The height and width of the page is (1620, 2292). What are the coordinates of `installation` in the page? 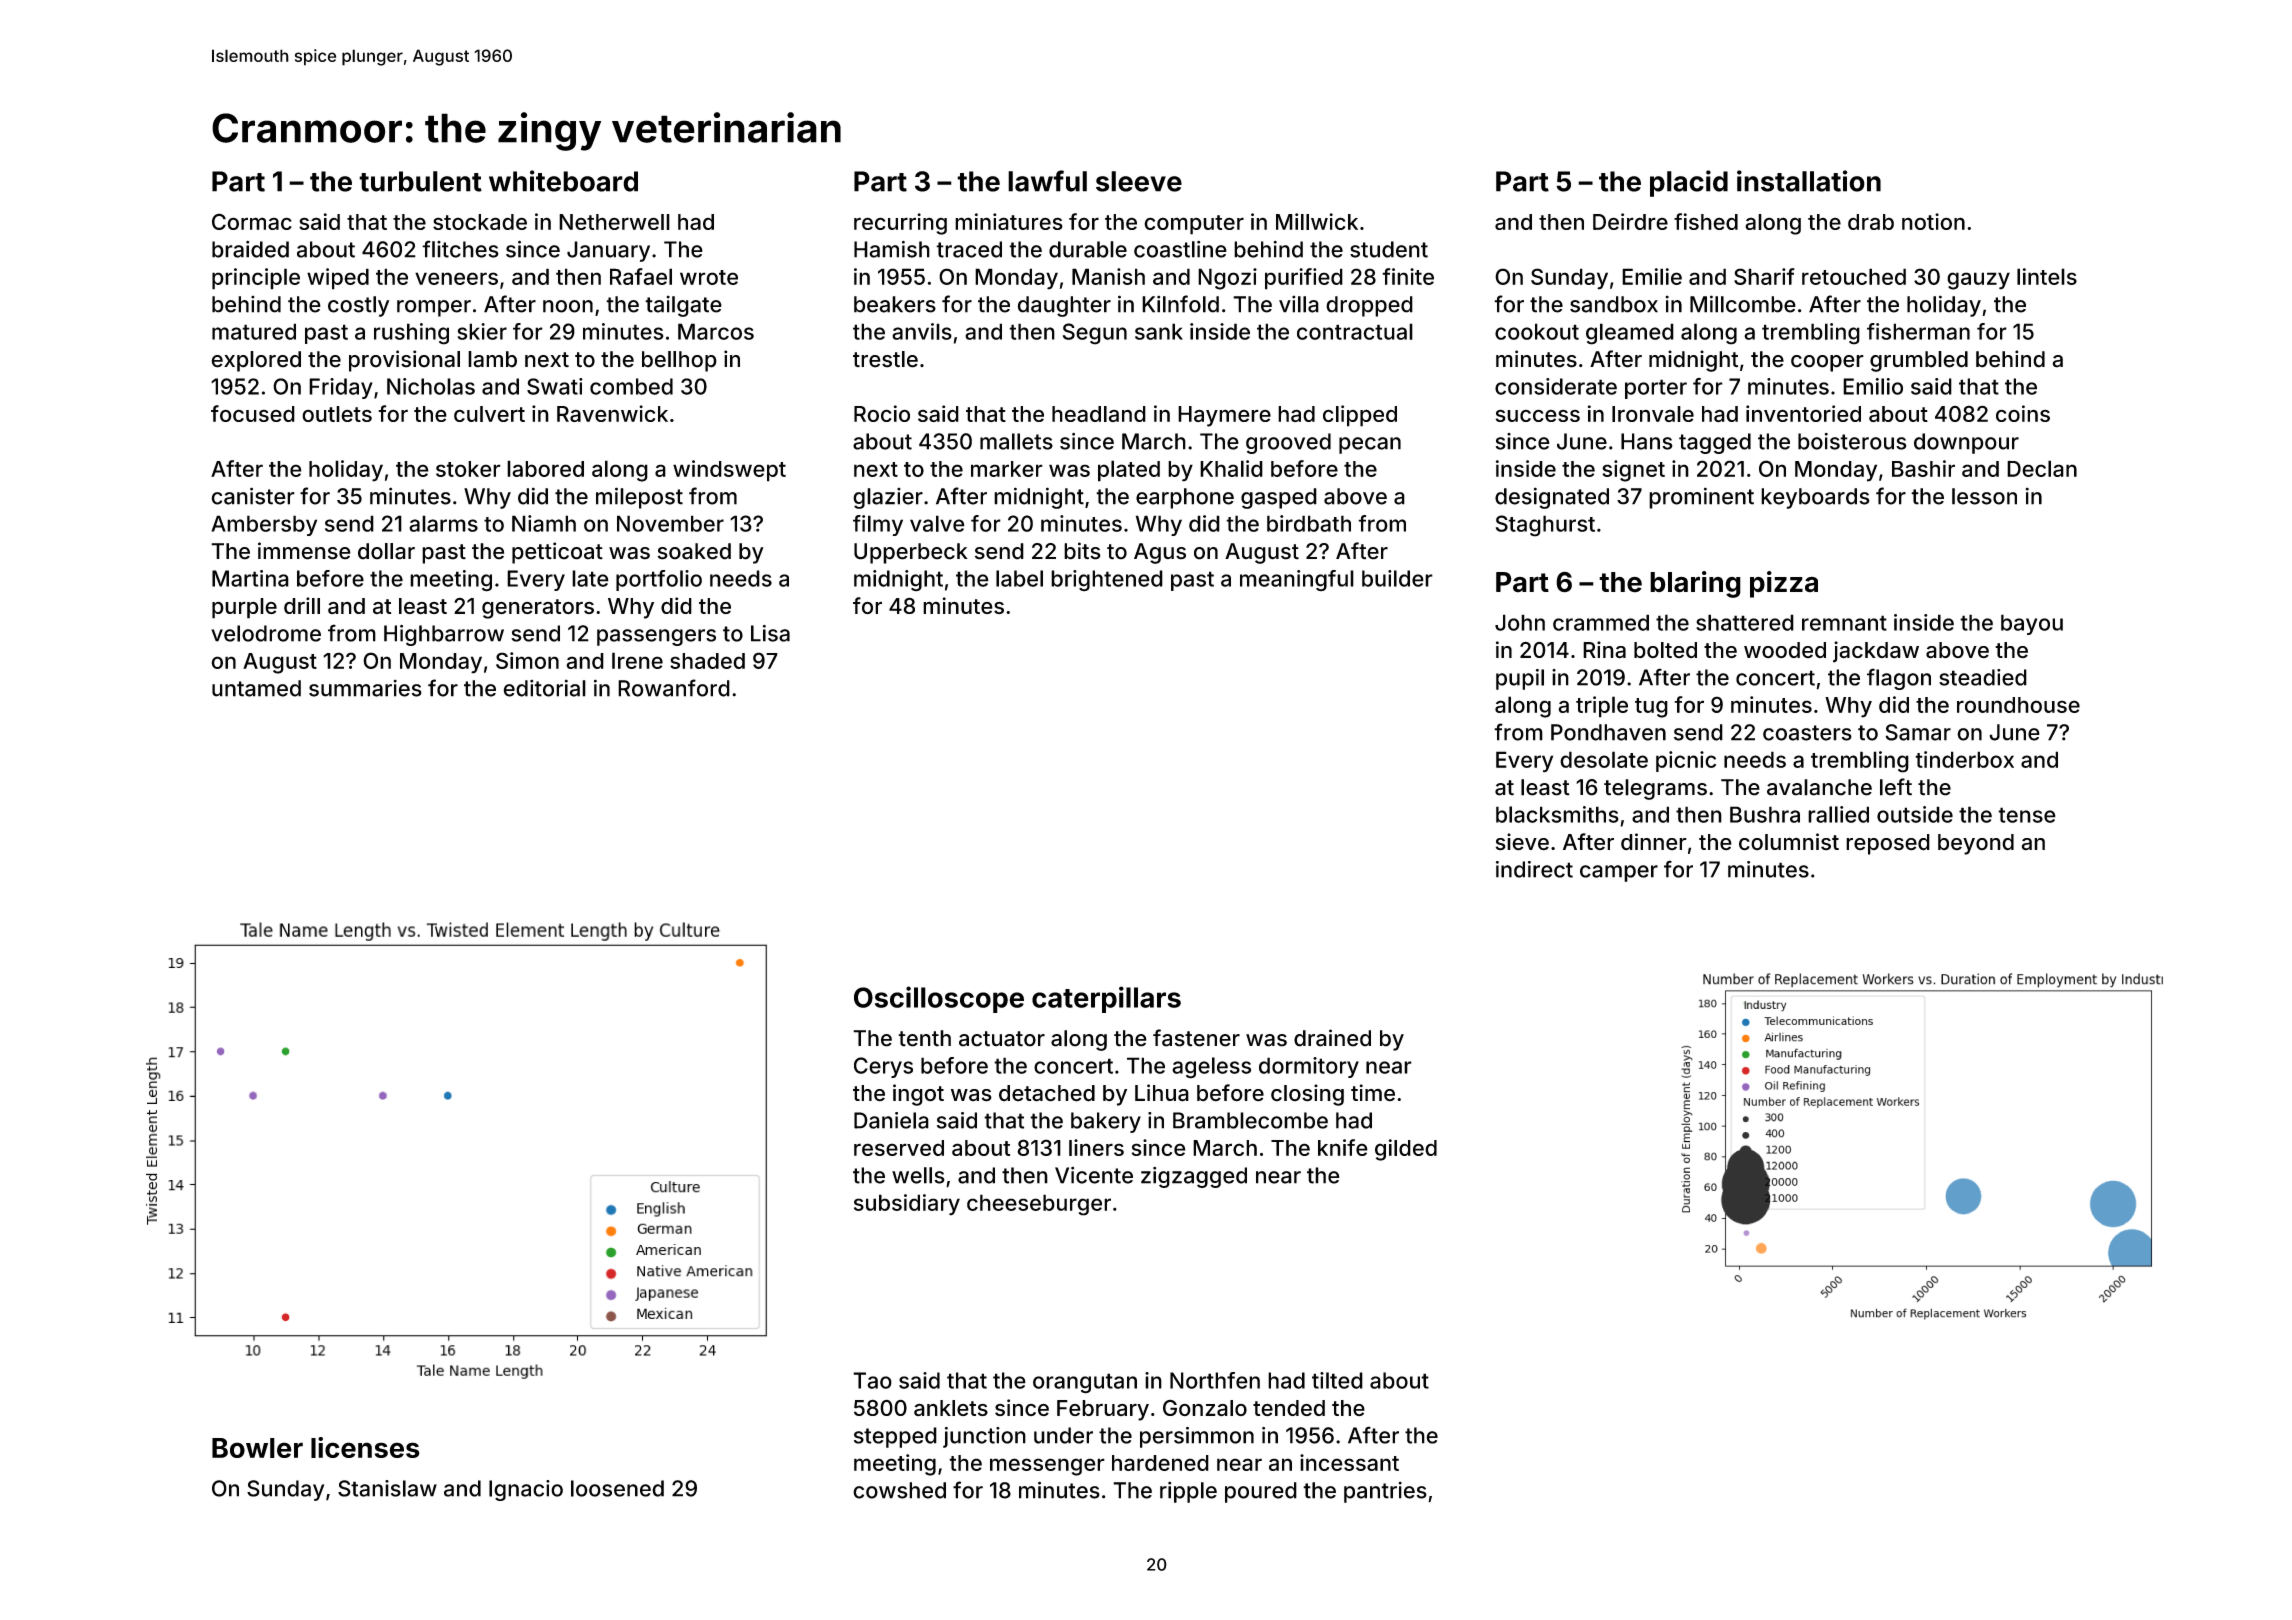 It's located at (1809, 181).
